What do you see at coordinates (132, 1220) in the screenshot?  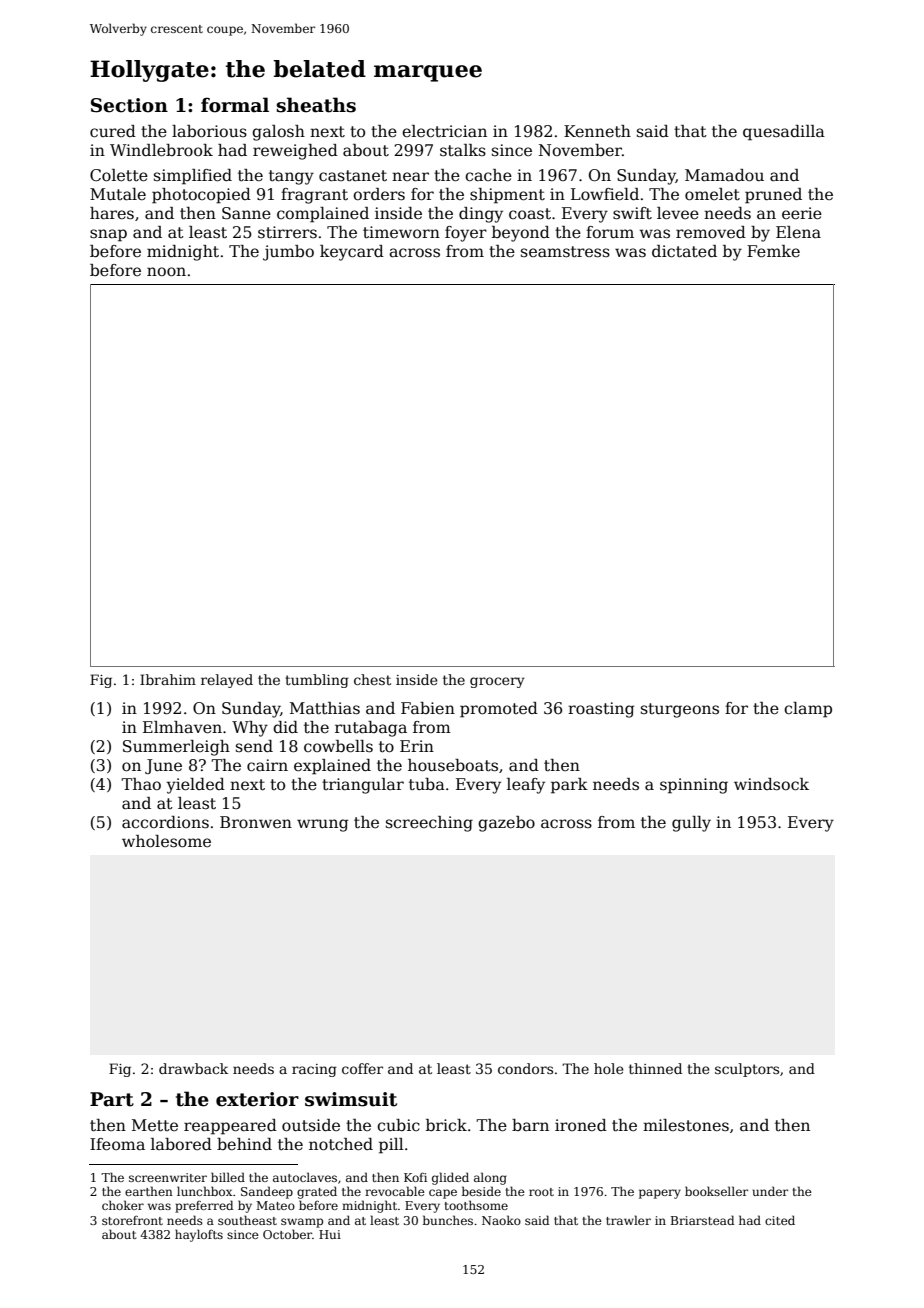 I see `storefront` at bounding box center [132, 1220].
